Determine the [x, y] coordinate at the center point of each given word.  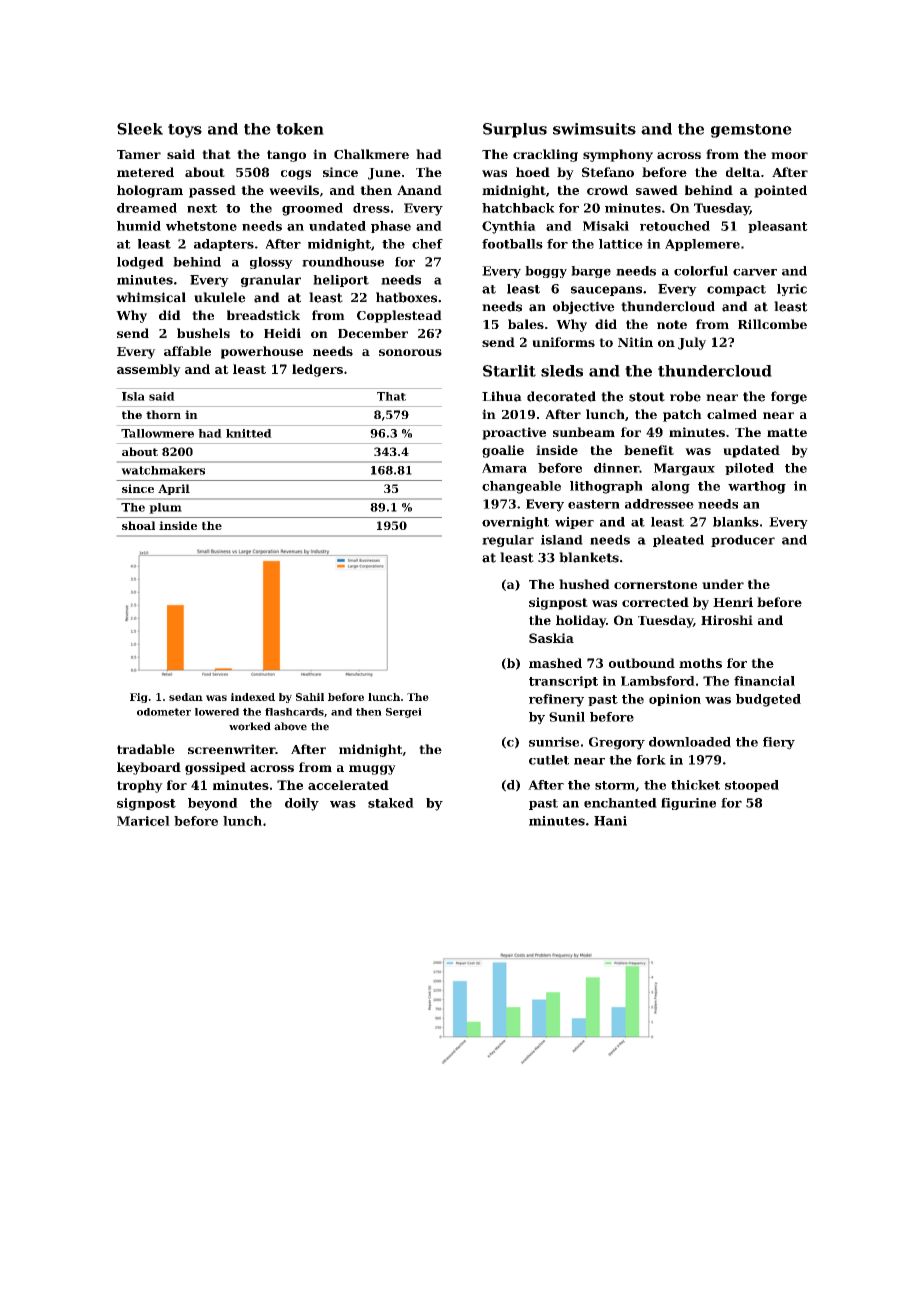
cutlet [549, 760]
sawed [657, 190]
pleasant [778, 227]
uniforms [563, 342]
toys [185, 131]
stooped [752, 786]
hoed [533, 172]
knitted [249, 433]
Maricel [143, 821]
